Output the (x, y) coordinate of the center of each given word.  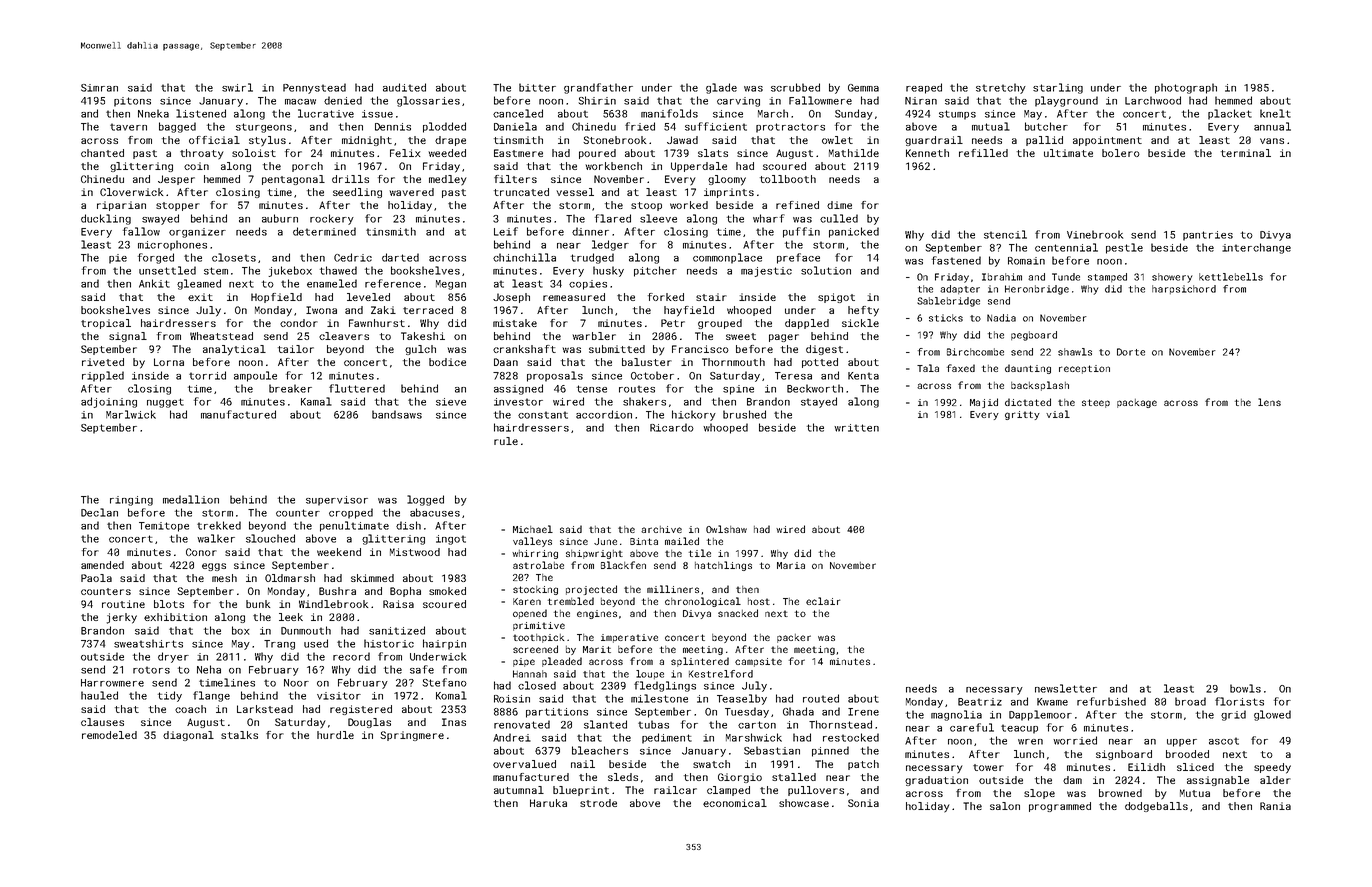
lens (1269, 402)
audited (404, 87)
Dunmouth (306, 630)
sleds (623, 777)
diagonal (188, 736)
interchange (1256, 248)
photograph (1186, 88)
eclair (823, 601)
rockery (332, 219)
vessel (575, 192)
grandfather (598, 88)
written (856, 428)
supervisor (337, 501)
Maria (791, 565)
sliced (1195, 767)
